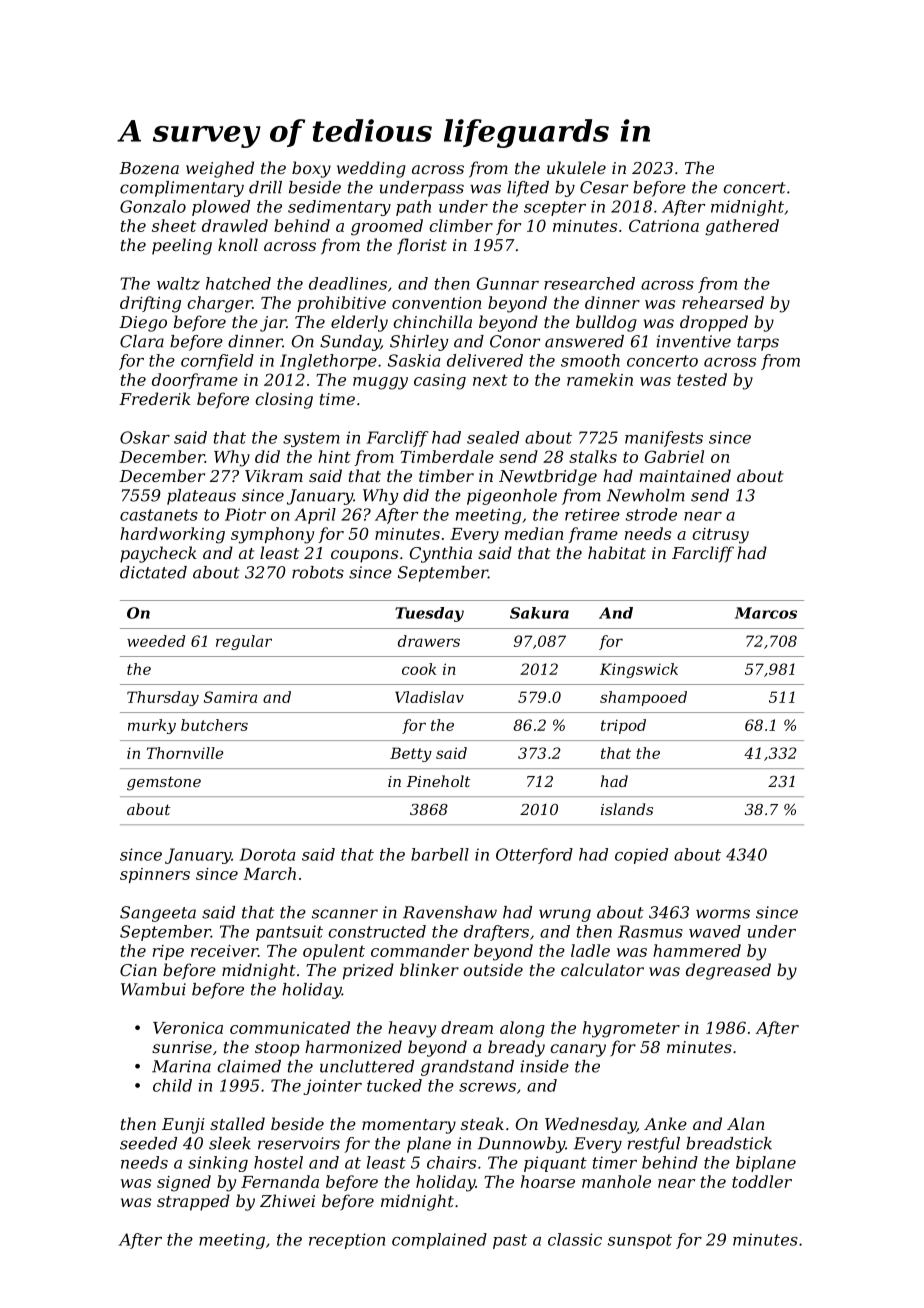 This screenshot has height=1308, width=924. What do you see at coordinates (311, 169) in the screenshot?
I see `boxy` at bounding box center [311, 169].
